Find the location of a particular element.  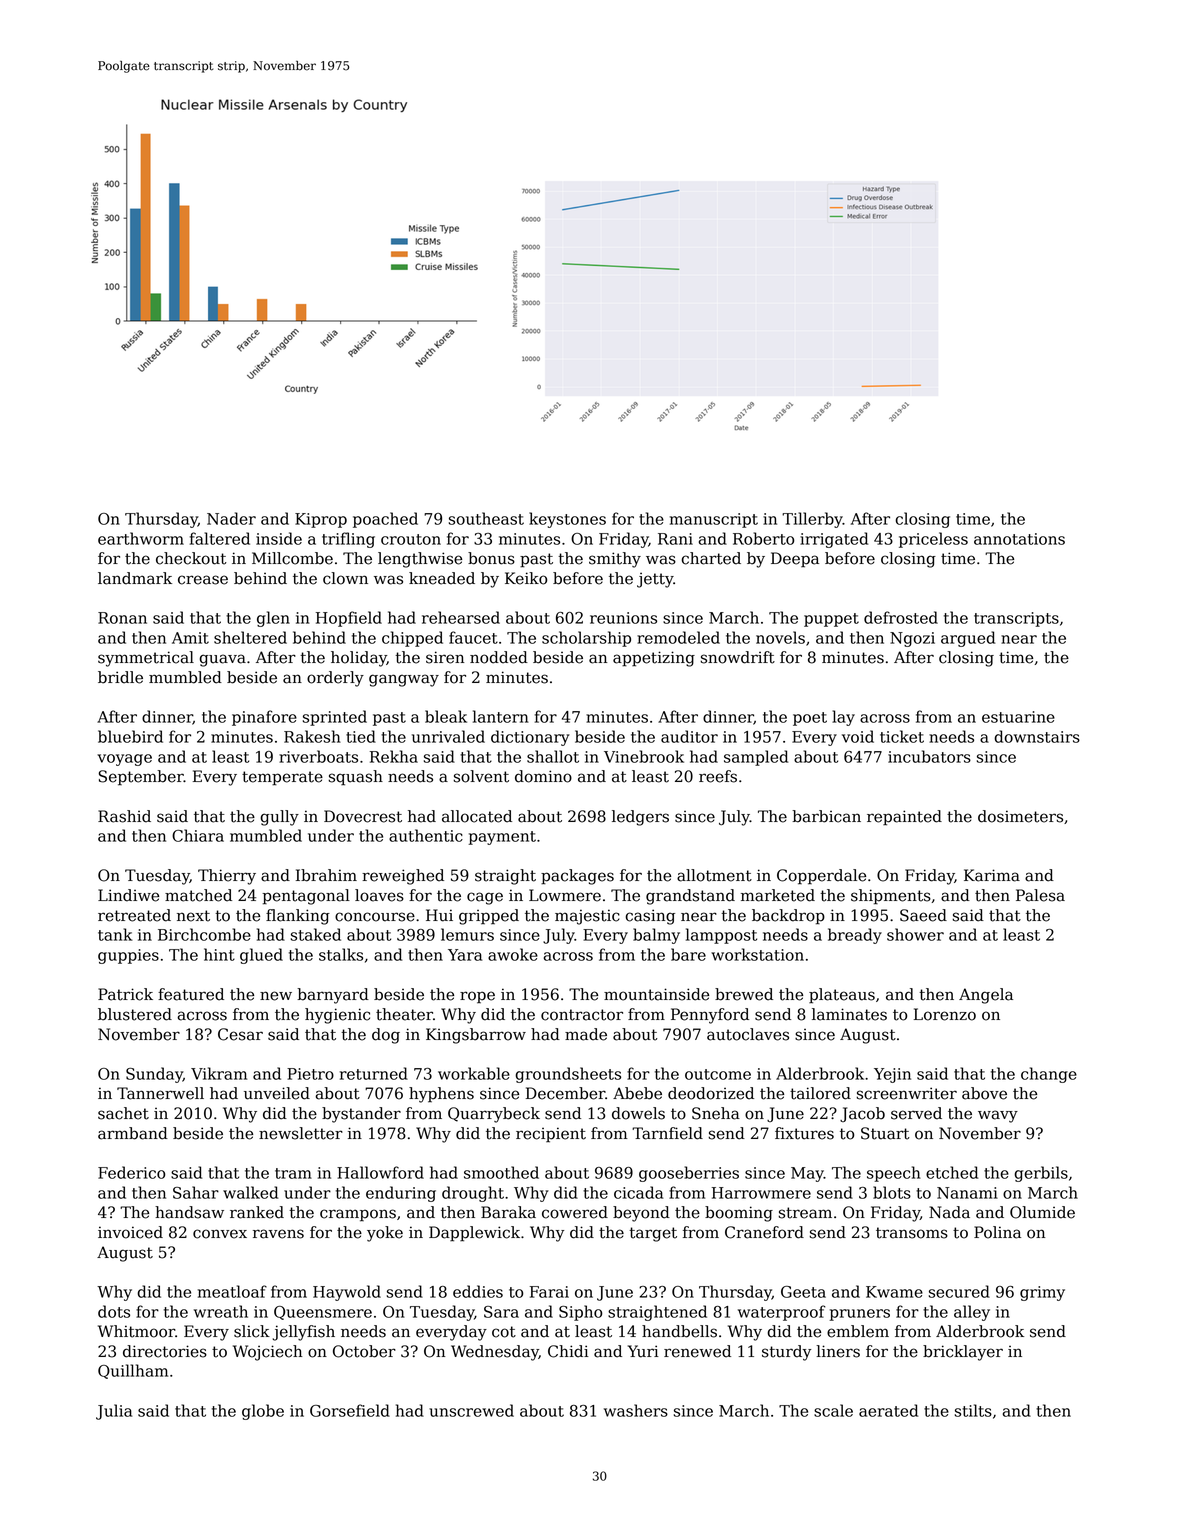

allocated is located at coordinates (477, 816).
